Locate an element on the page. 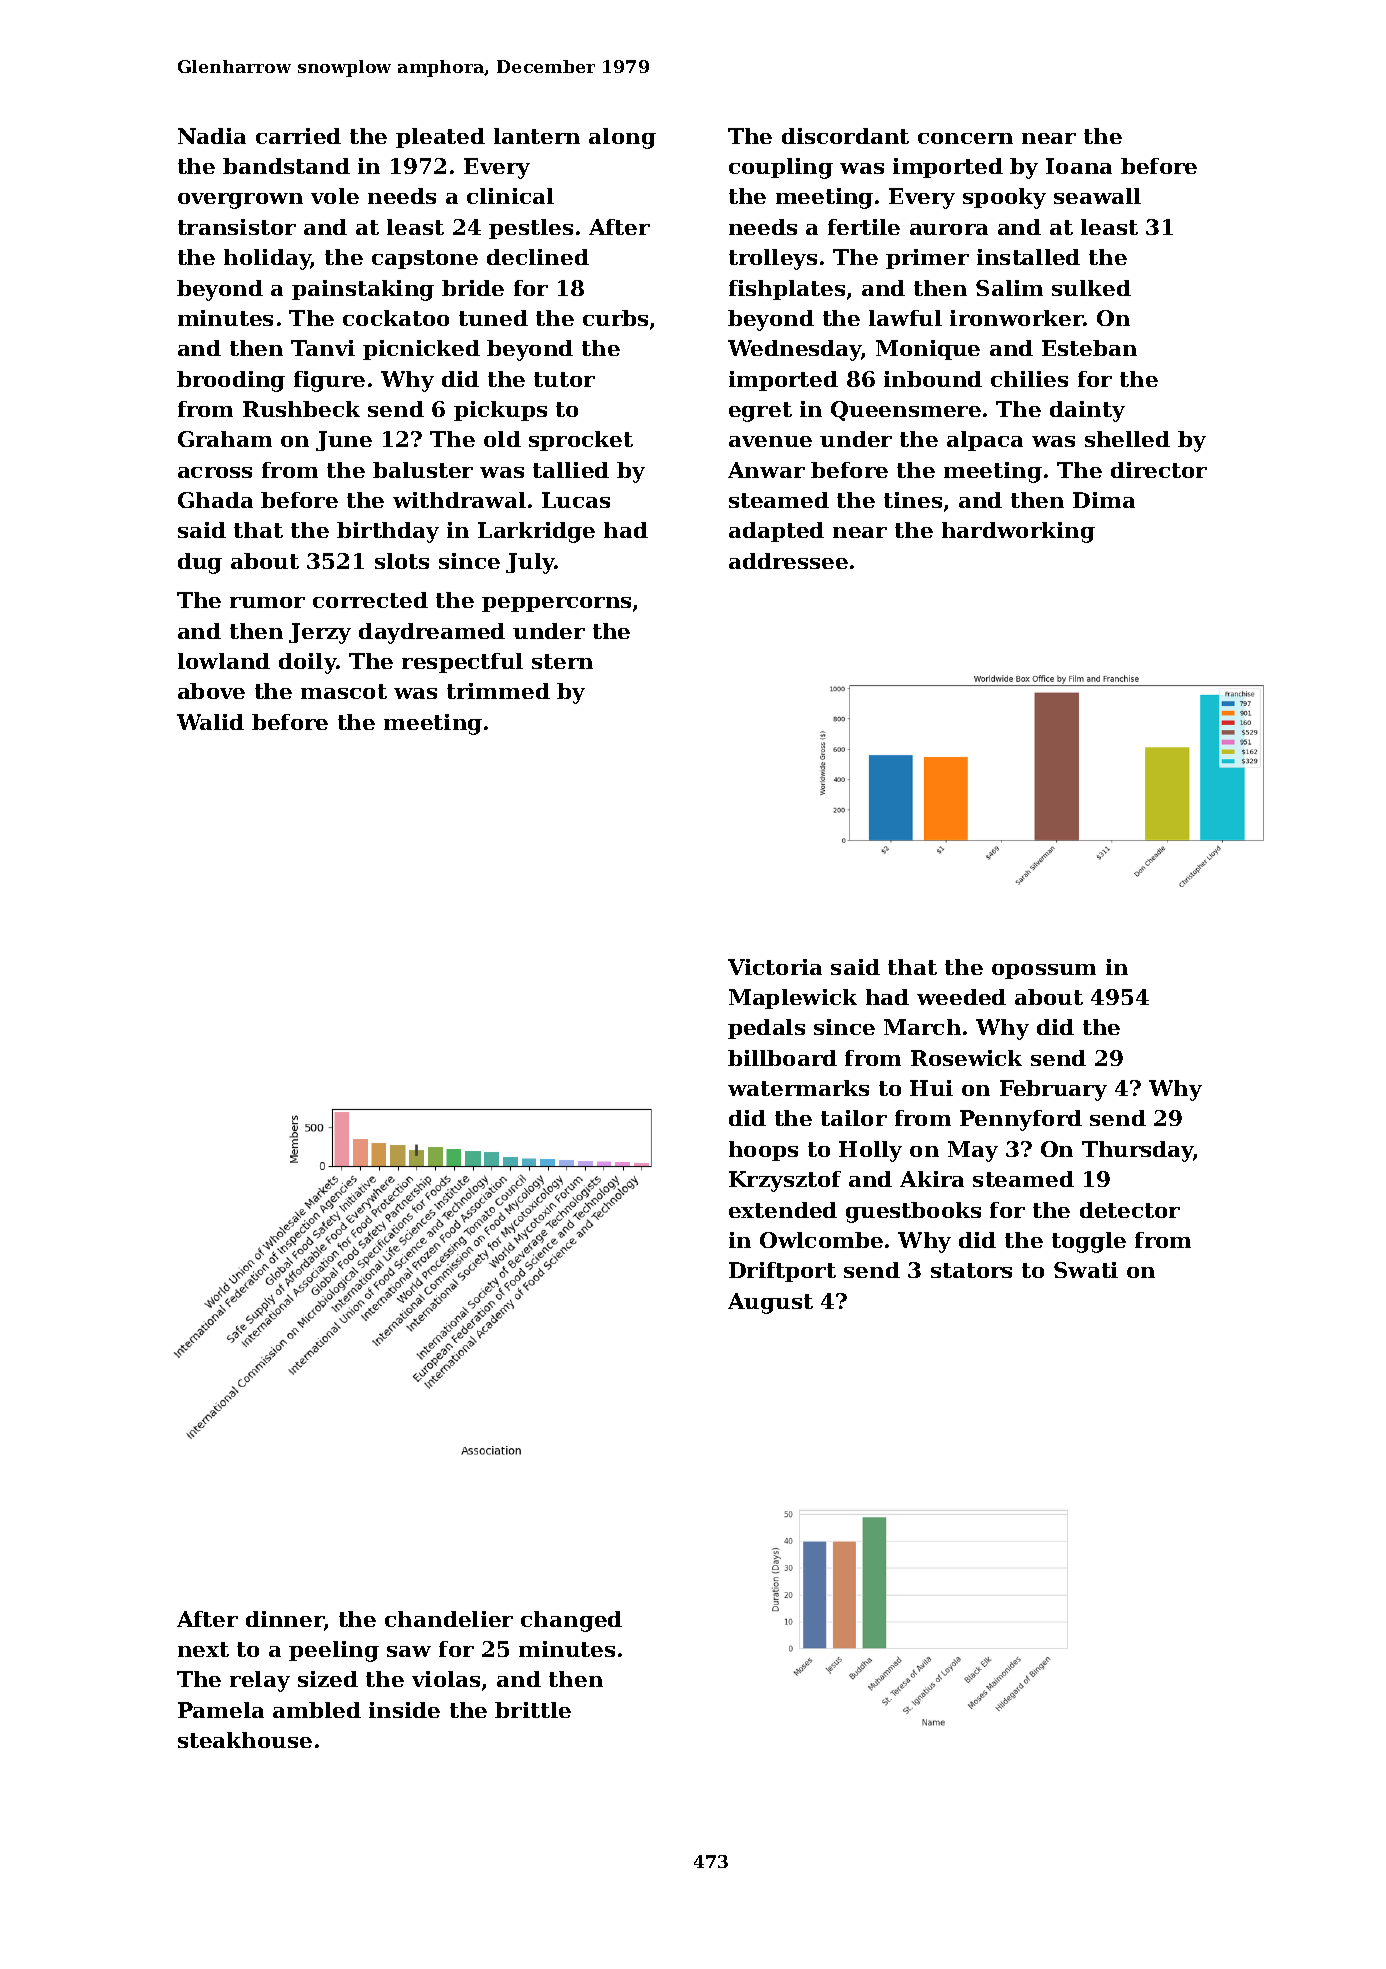  chandelier is located at coordinates (449, 1619).
